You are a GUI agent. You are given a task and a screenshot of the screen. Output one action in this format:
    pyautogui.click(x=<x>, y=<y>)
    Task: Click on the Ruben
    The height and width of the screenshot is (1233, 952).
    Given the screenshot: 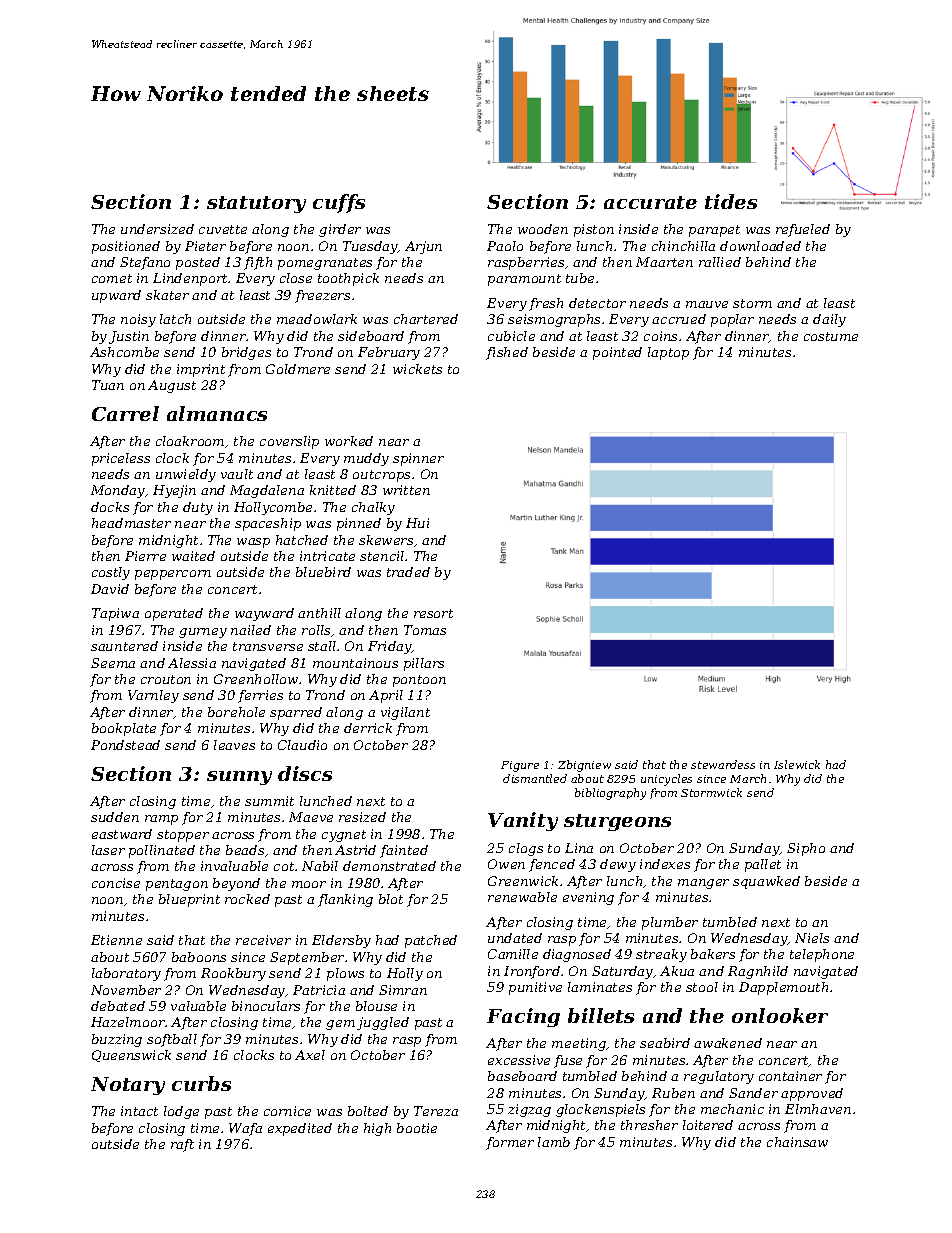 What is the action you would take?
    pyautogui.click(x=673, y=1093)
